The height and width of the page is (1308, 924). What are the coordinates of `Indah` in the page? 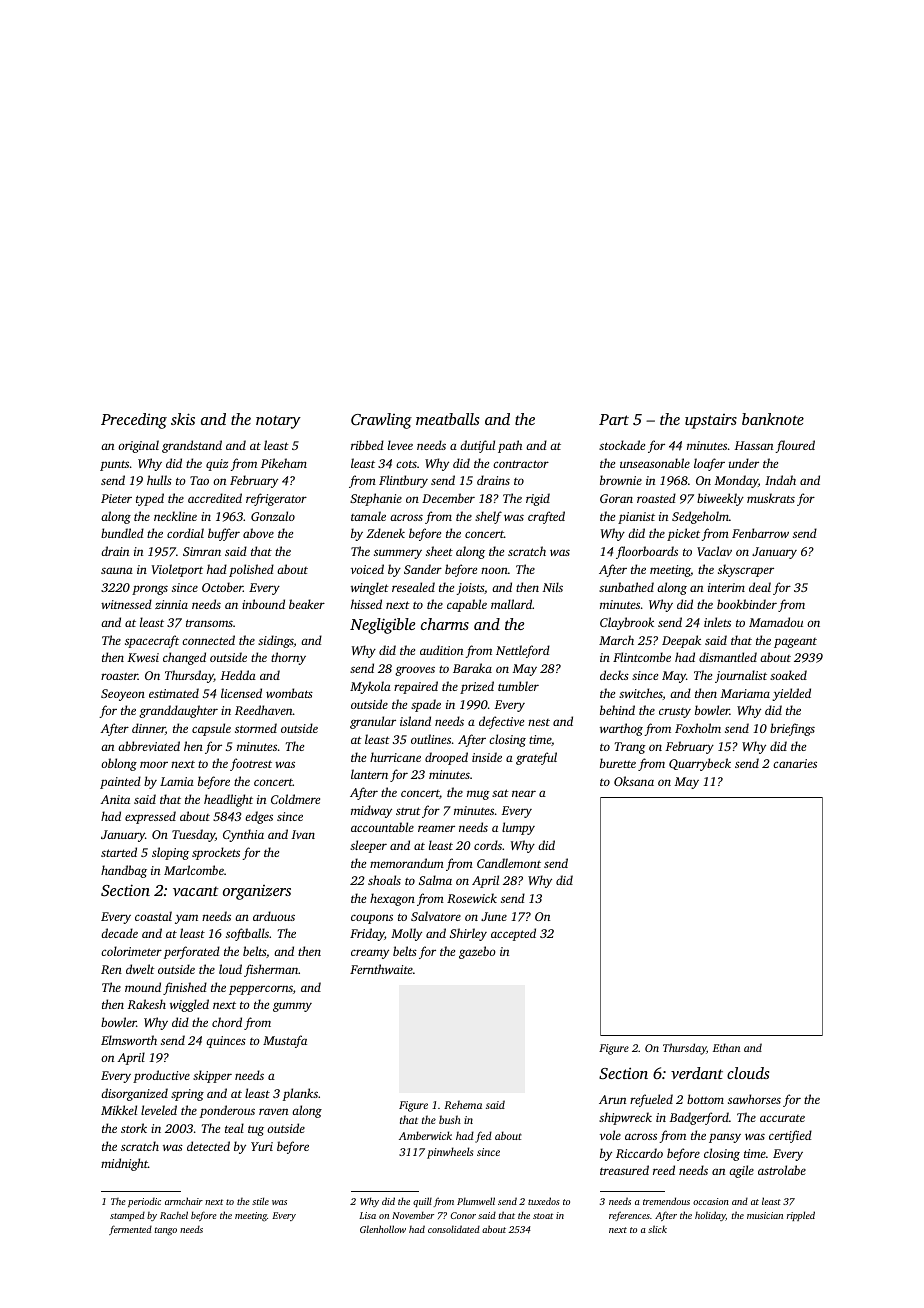 It's located at (780, 480).
